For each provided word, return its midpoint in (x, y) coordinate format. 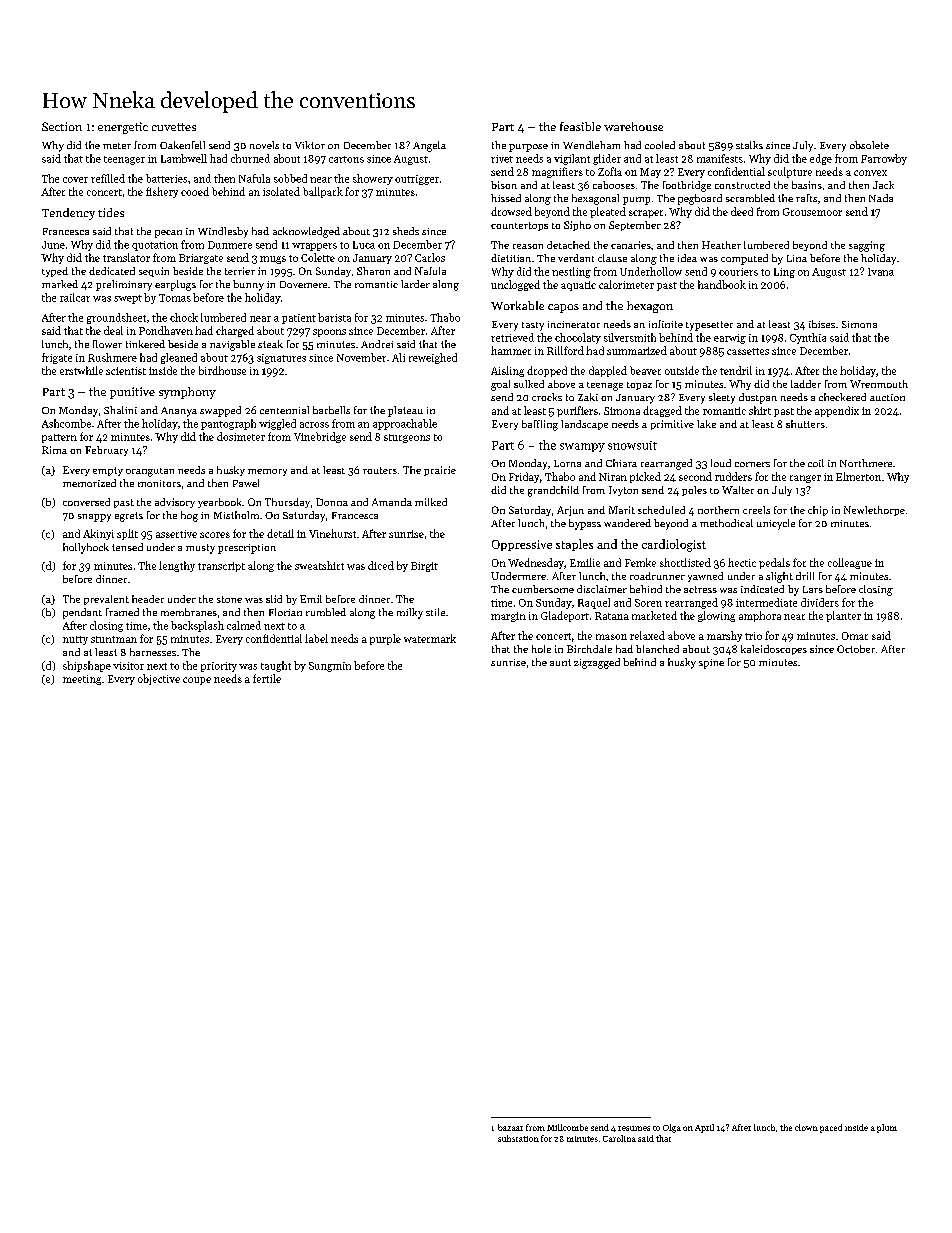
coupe (197, 681)
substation (518, 1138)
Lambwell (184, 158)
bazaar (510, 1127)
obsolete (869, 145)
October (856, 649)
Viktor (310, 145)
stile (435, 612)
